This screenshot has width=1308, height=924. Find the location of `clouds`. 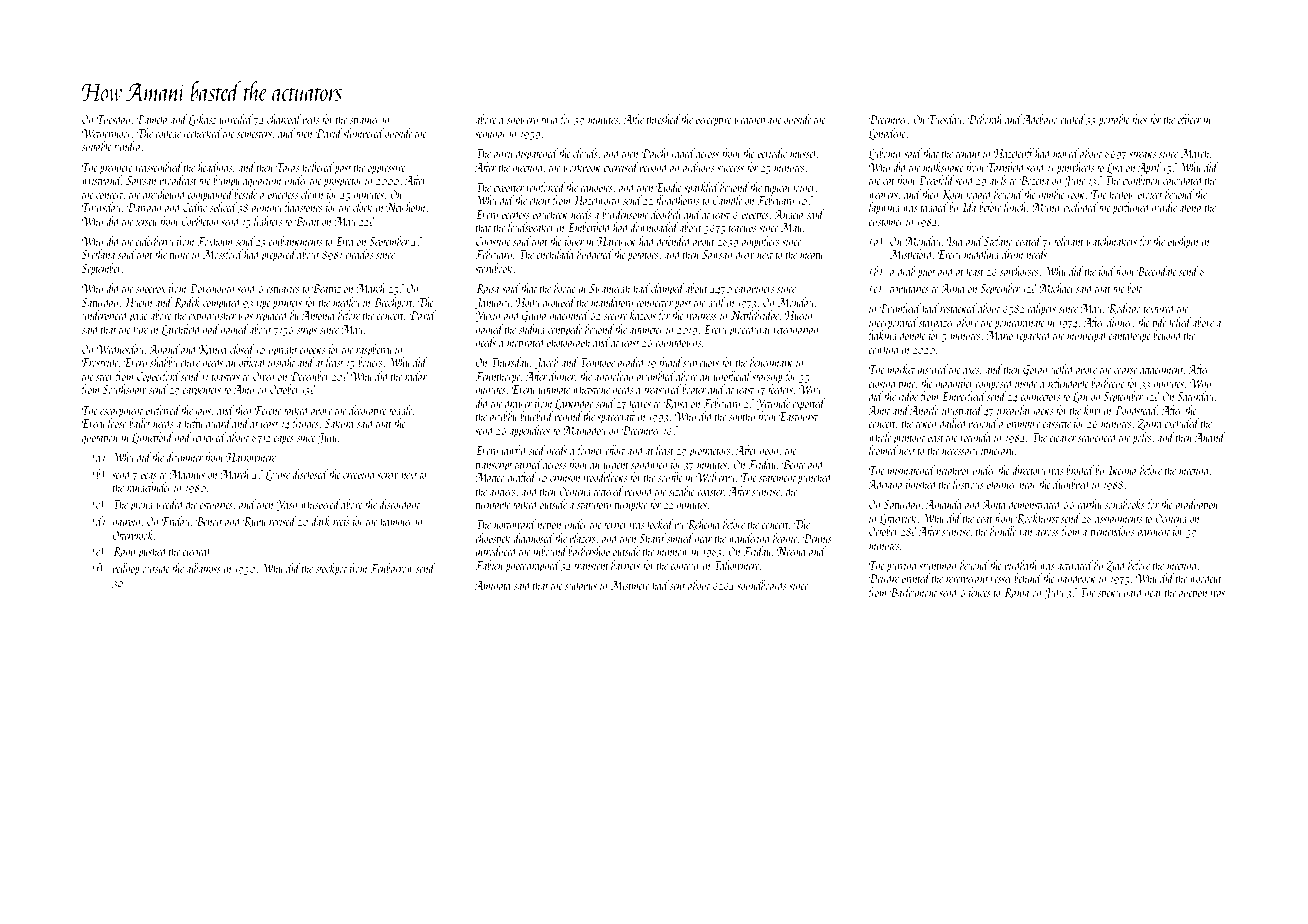

clouds is located at coordinates (585, 153).
